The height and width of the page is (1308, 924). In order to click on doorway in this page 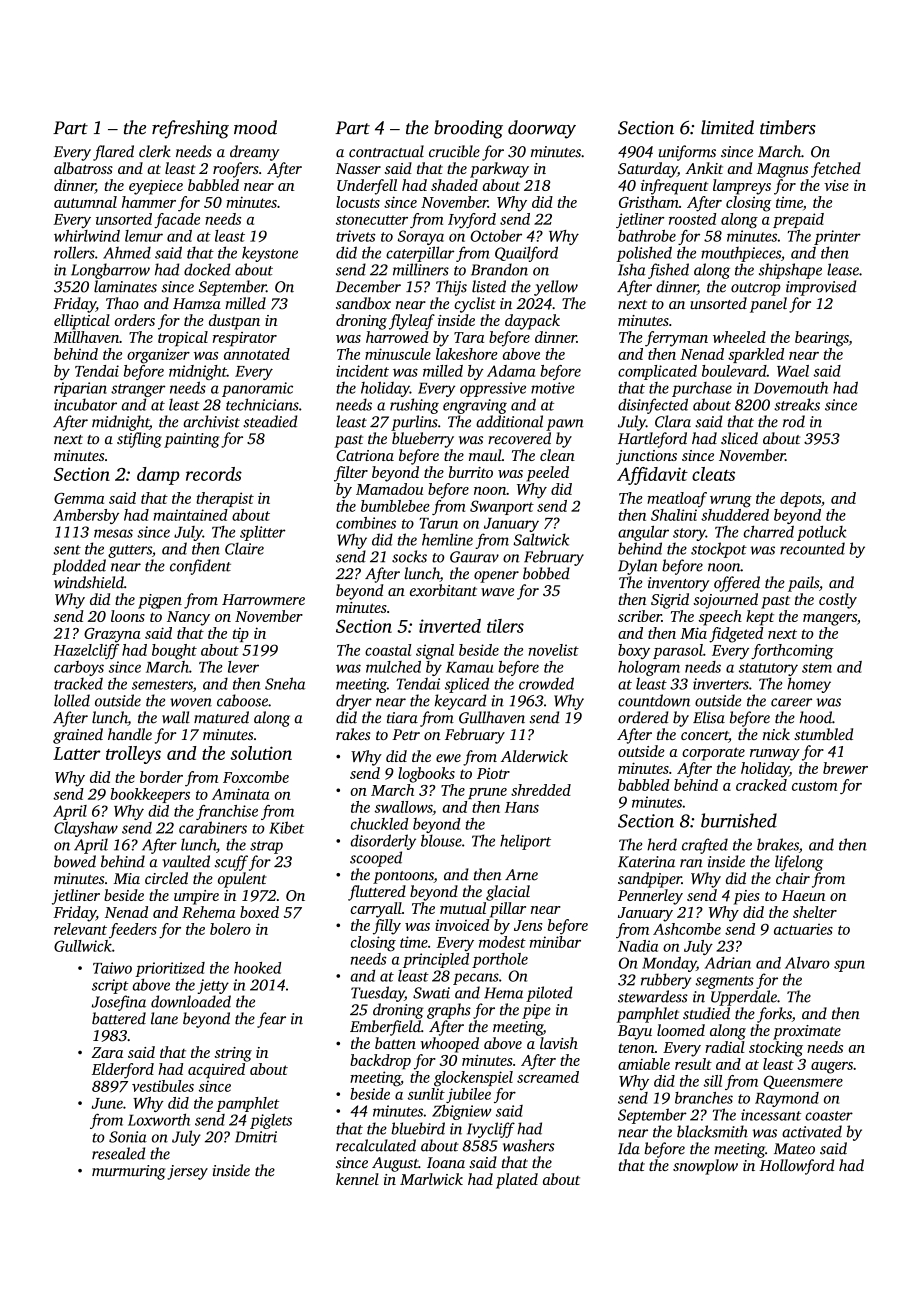, I will do `click(542, 129)`.
